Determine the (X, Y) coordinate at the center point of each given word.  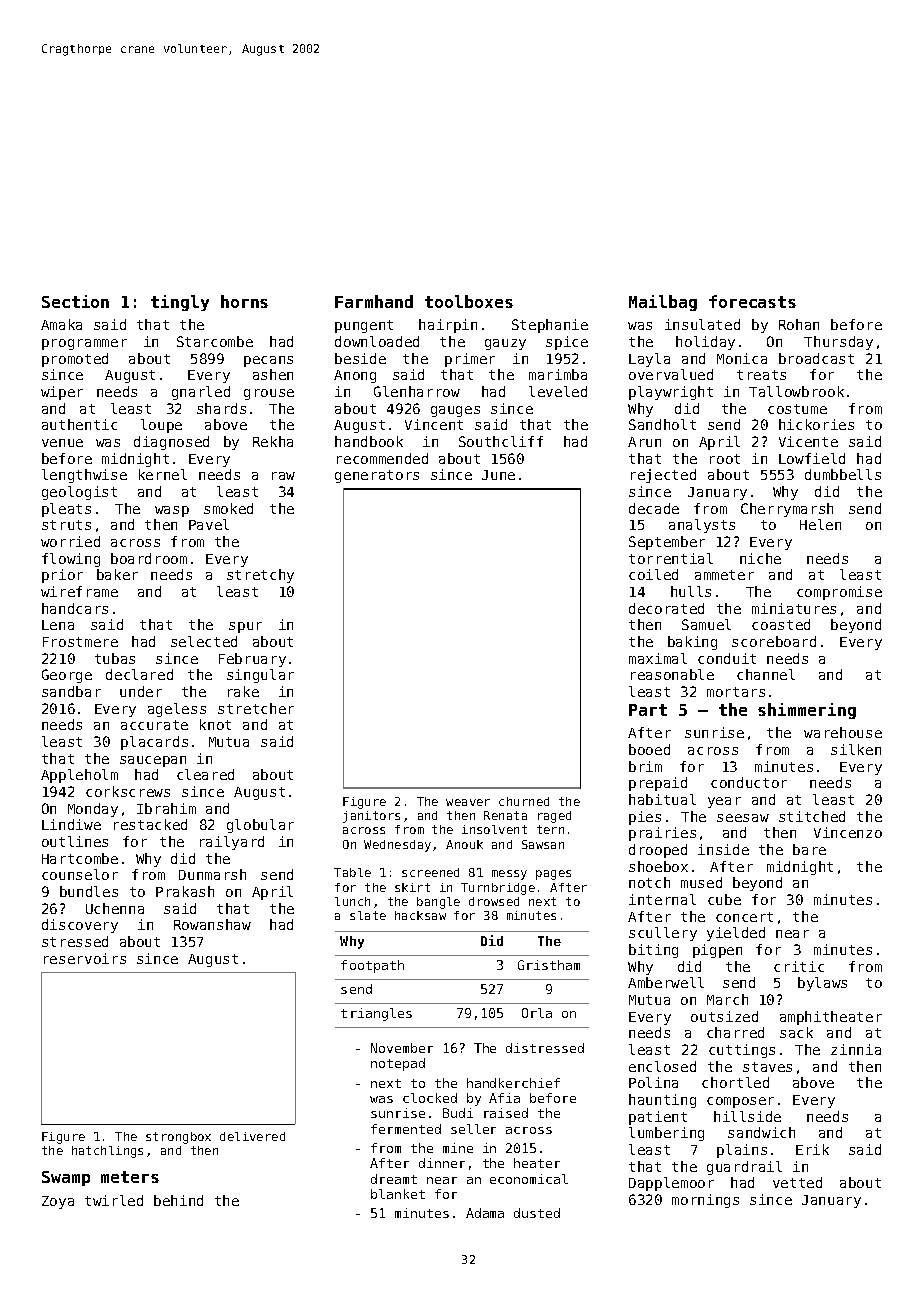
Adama (485, 1213)
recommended (382, 458)
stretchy (260, 576)
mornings (705, 1201)
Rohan (799, 324)
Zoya (58, 1202)
